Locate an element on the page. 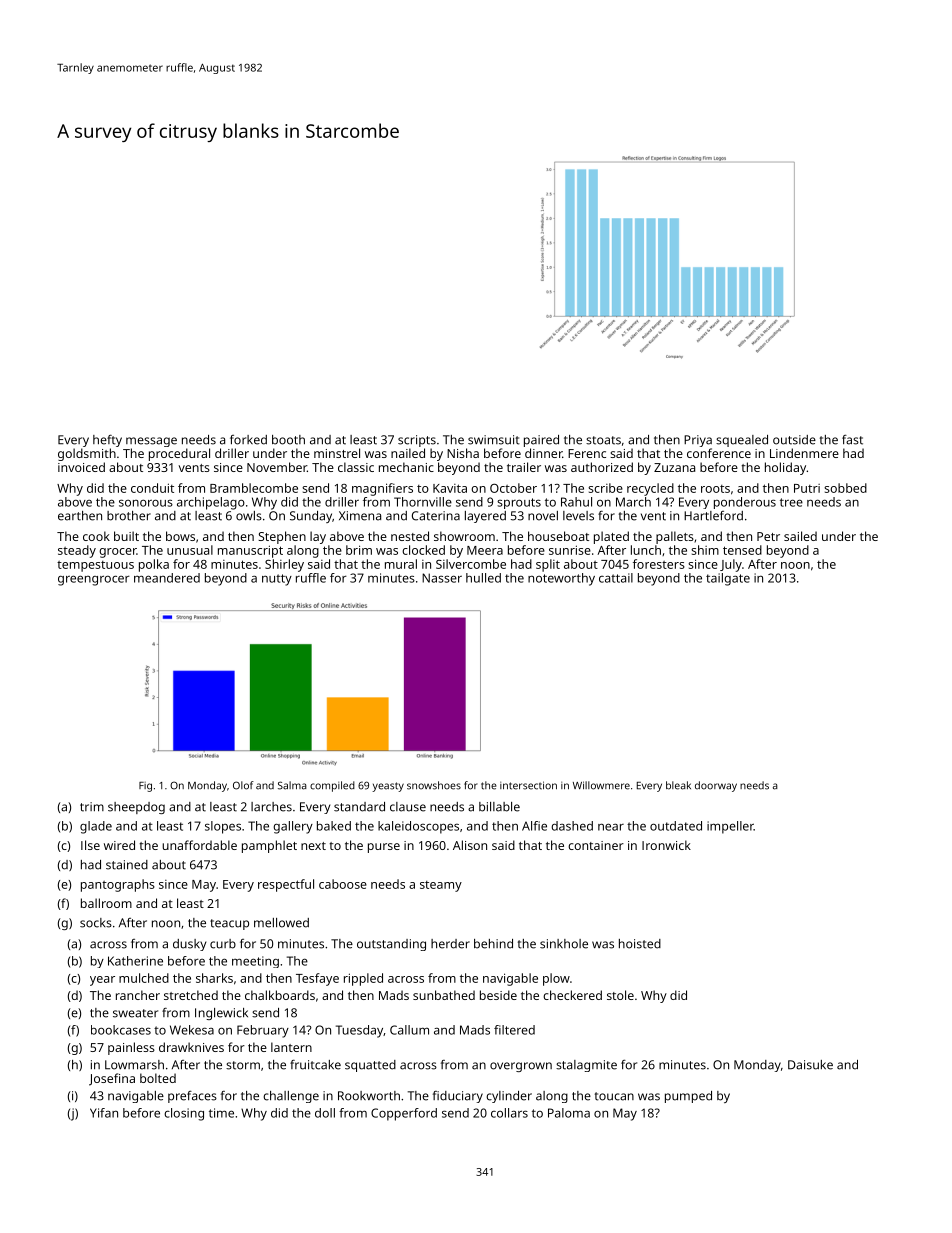  meandered is located at coordinates (167, 578).
